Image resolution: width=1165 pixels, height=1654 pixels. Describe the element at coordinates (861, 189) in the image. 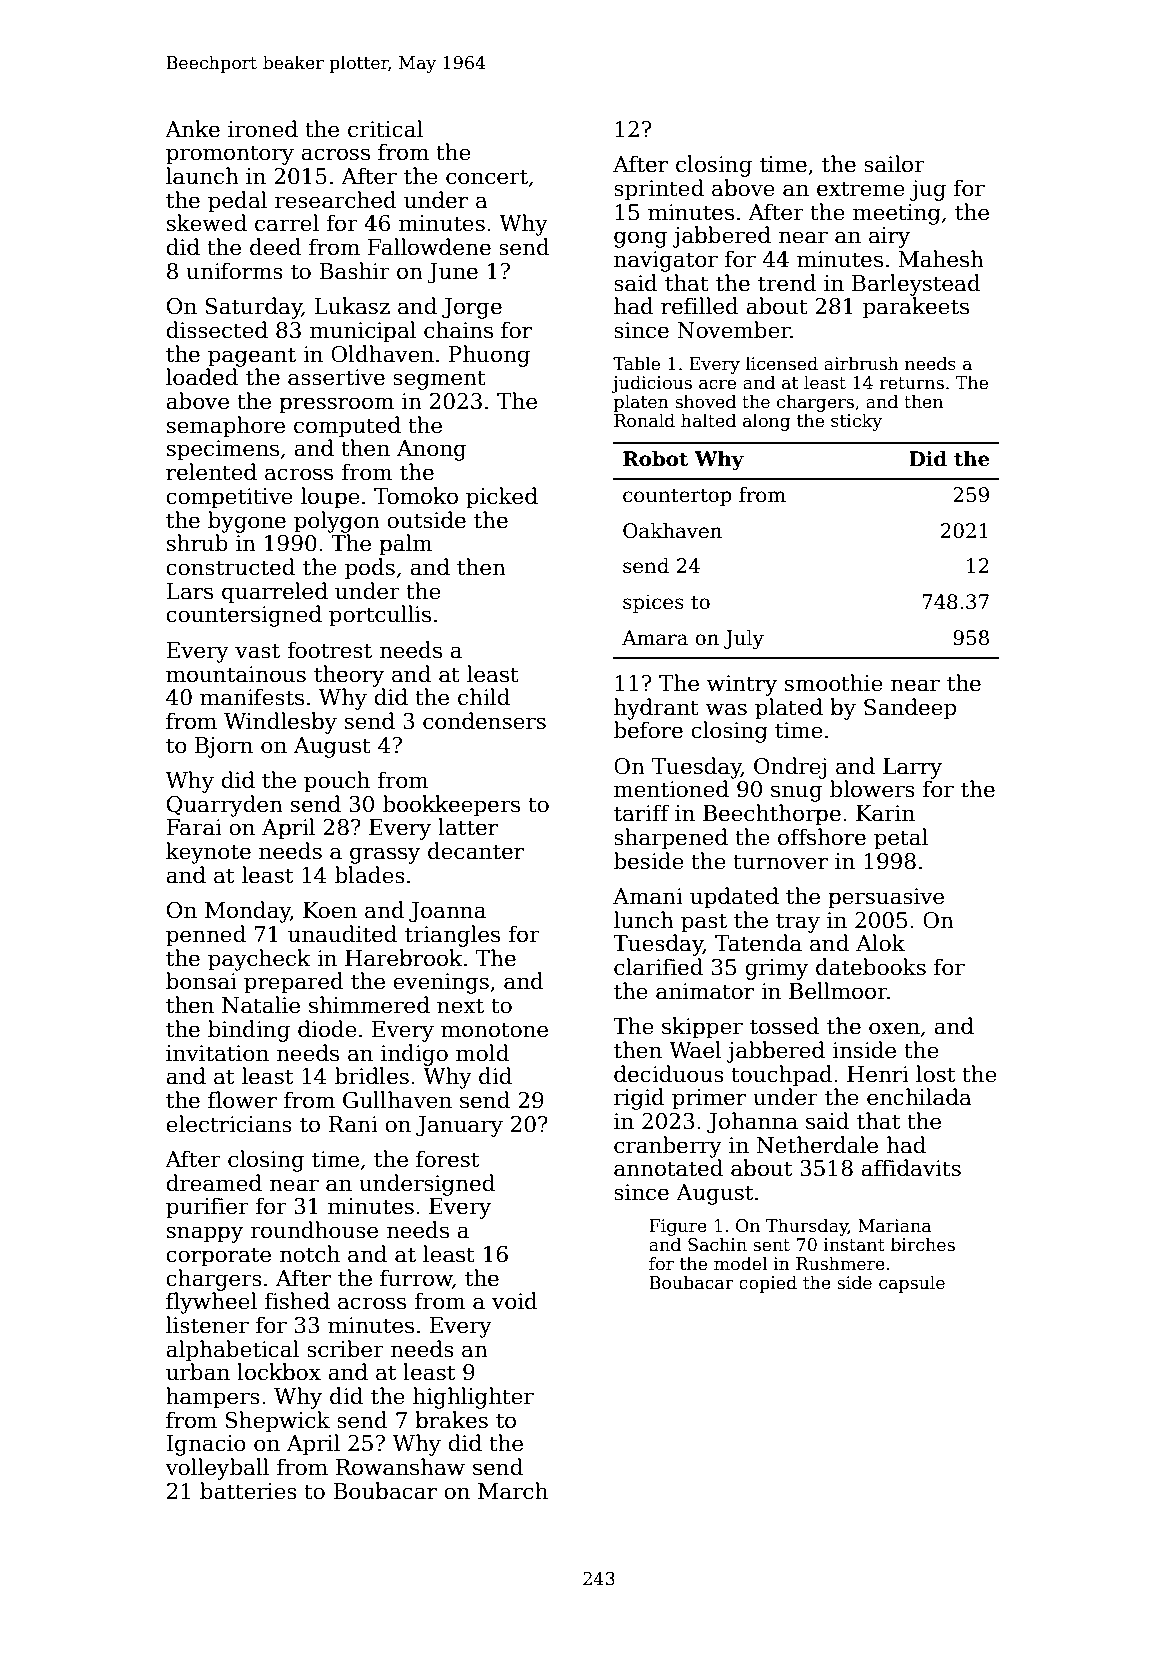

I see `extreme` at that location.
